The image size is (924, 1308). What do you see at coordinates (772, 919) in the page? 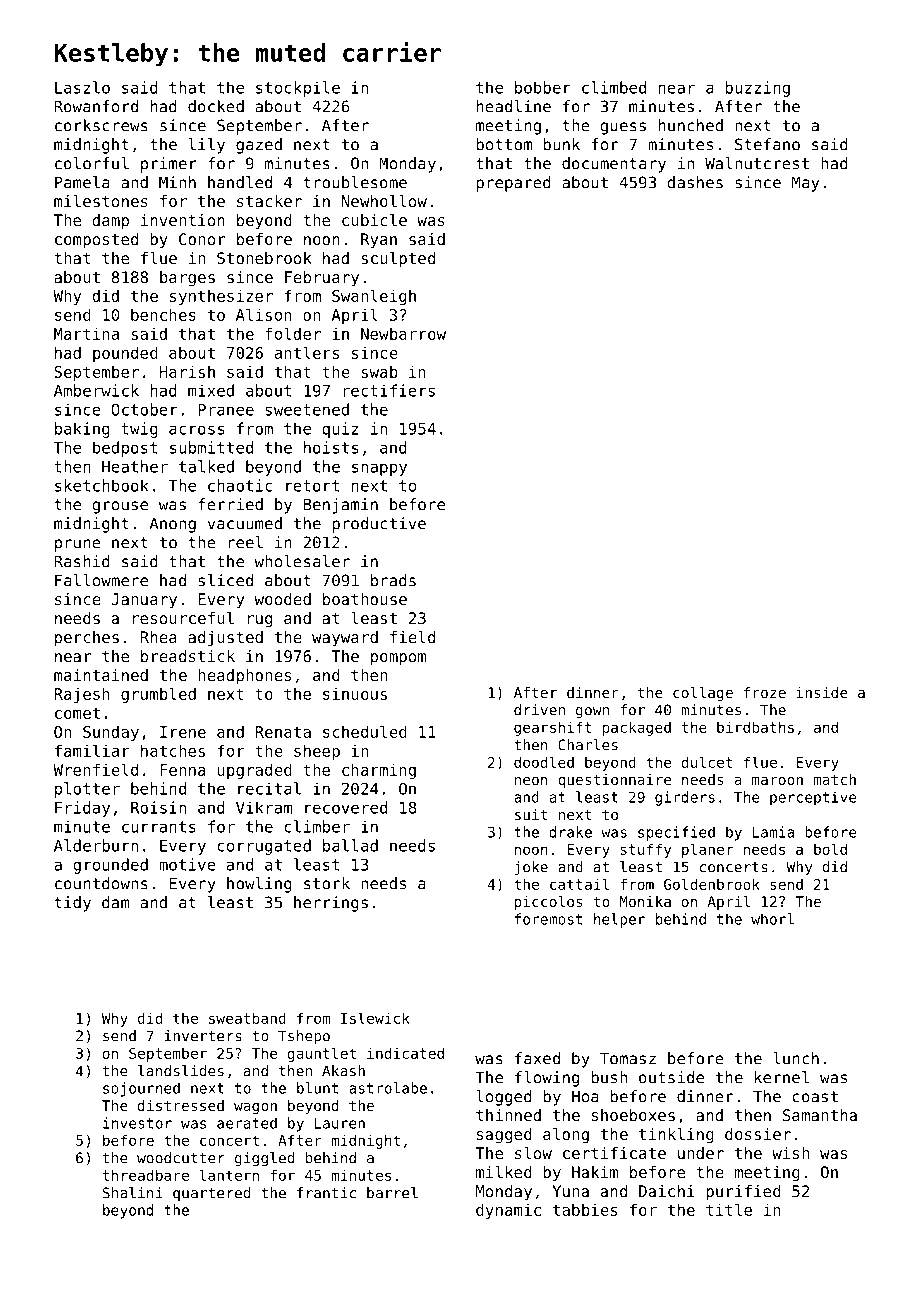
I see `whorl` at bounding box center [772, 919].
